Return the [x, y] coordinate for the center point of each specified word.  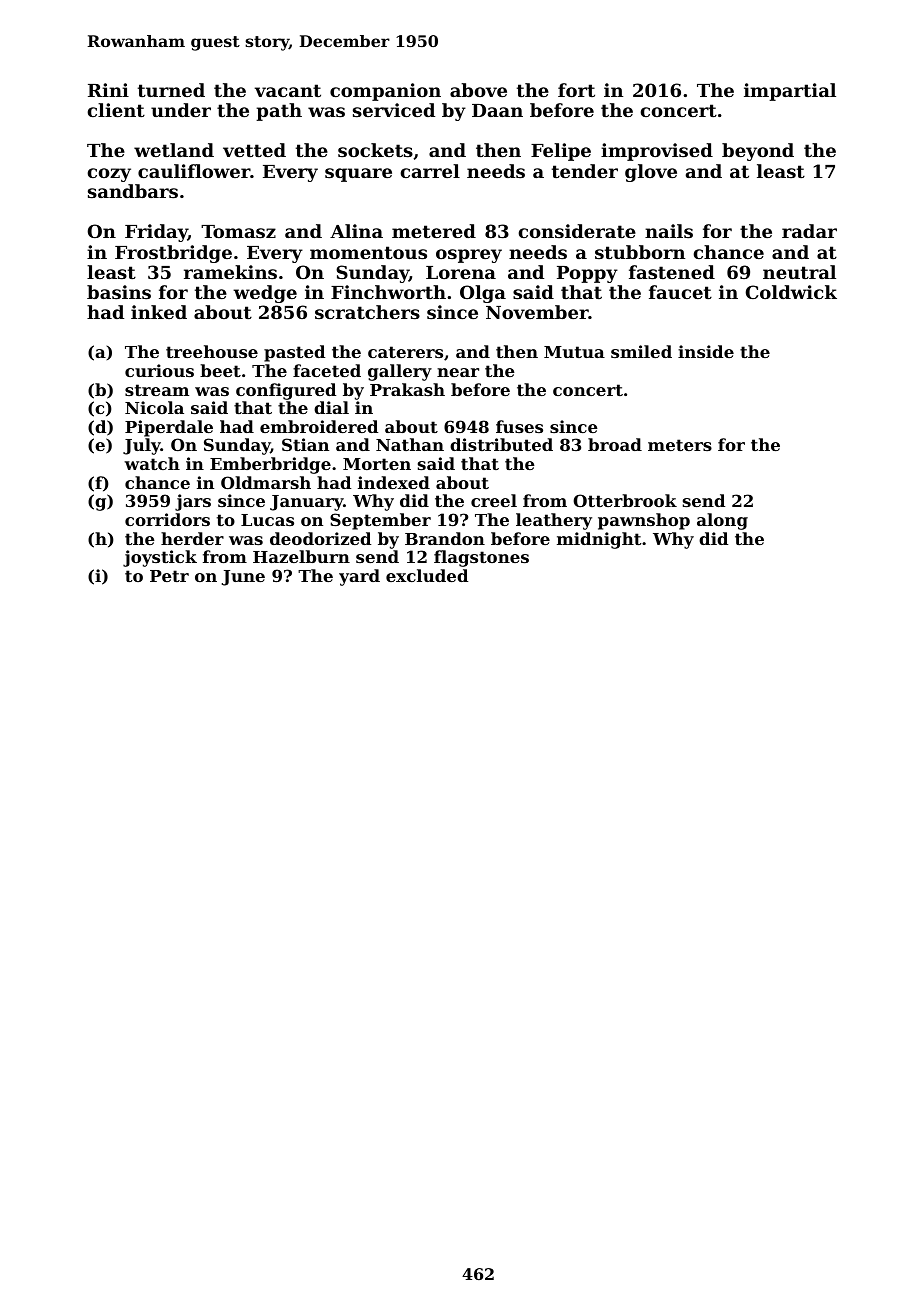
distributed [501, 444]
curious [159, 370]
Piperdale [169, 428]
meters [680, 445]
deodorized [320, 538]
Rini [108, 90]
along [722, 521]
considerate [577, 231]
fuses [519, 426]
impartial [790, 92]
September [380, 521]
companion [385, 92]
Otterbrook [625, 500]
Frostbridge [173, 254]
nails [669, 231]
